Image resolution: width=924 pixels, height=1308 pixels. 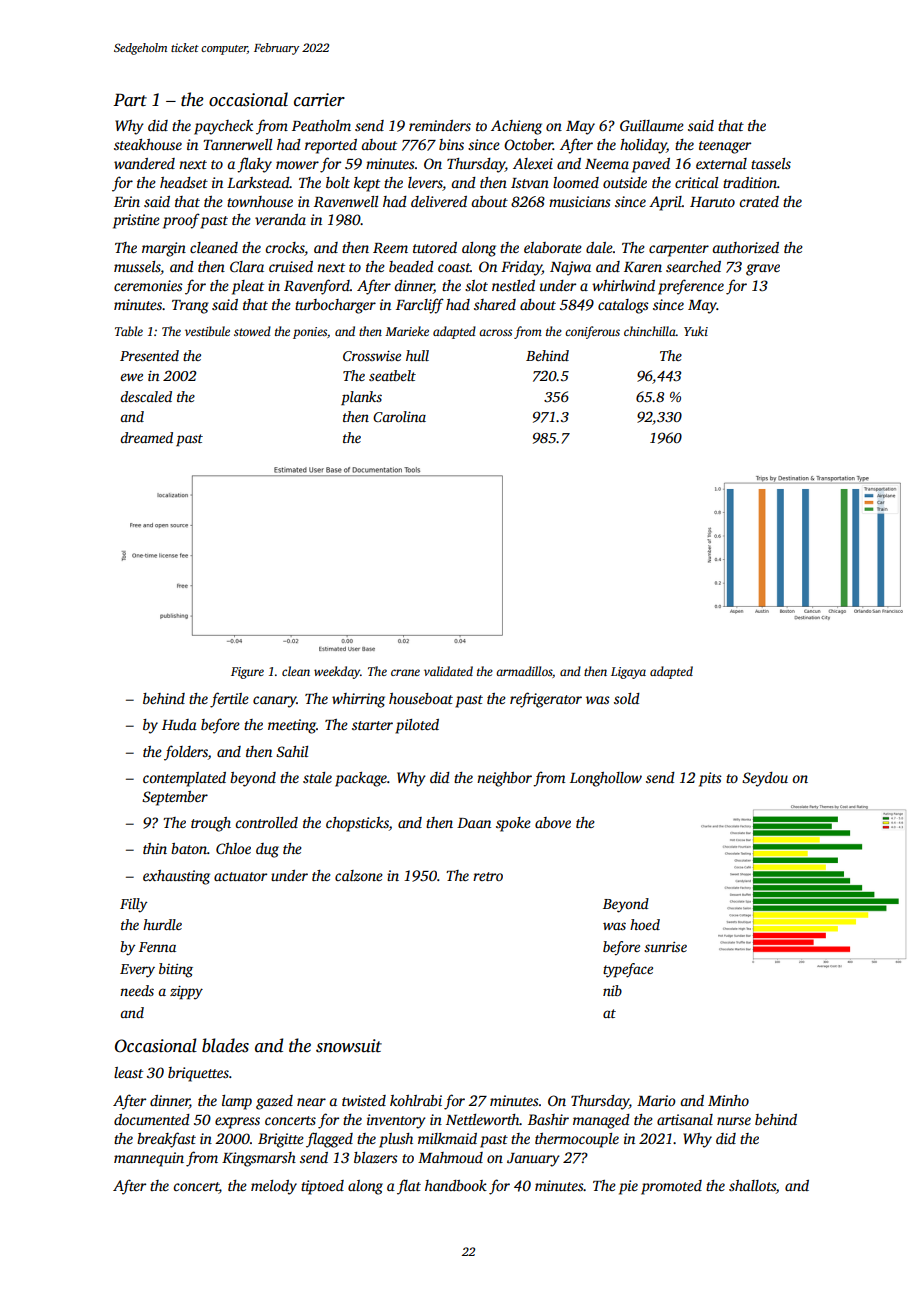 What do you see at coordinates (765, 779) in the screenshot?
I see `Seydou` at bounding box center [765, 779].
